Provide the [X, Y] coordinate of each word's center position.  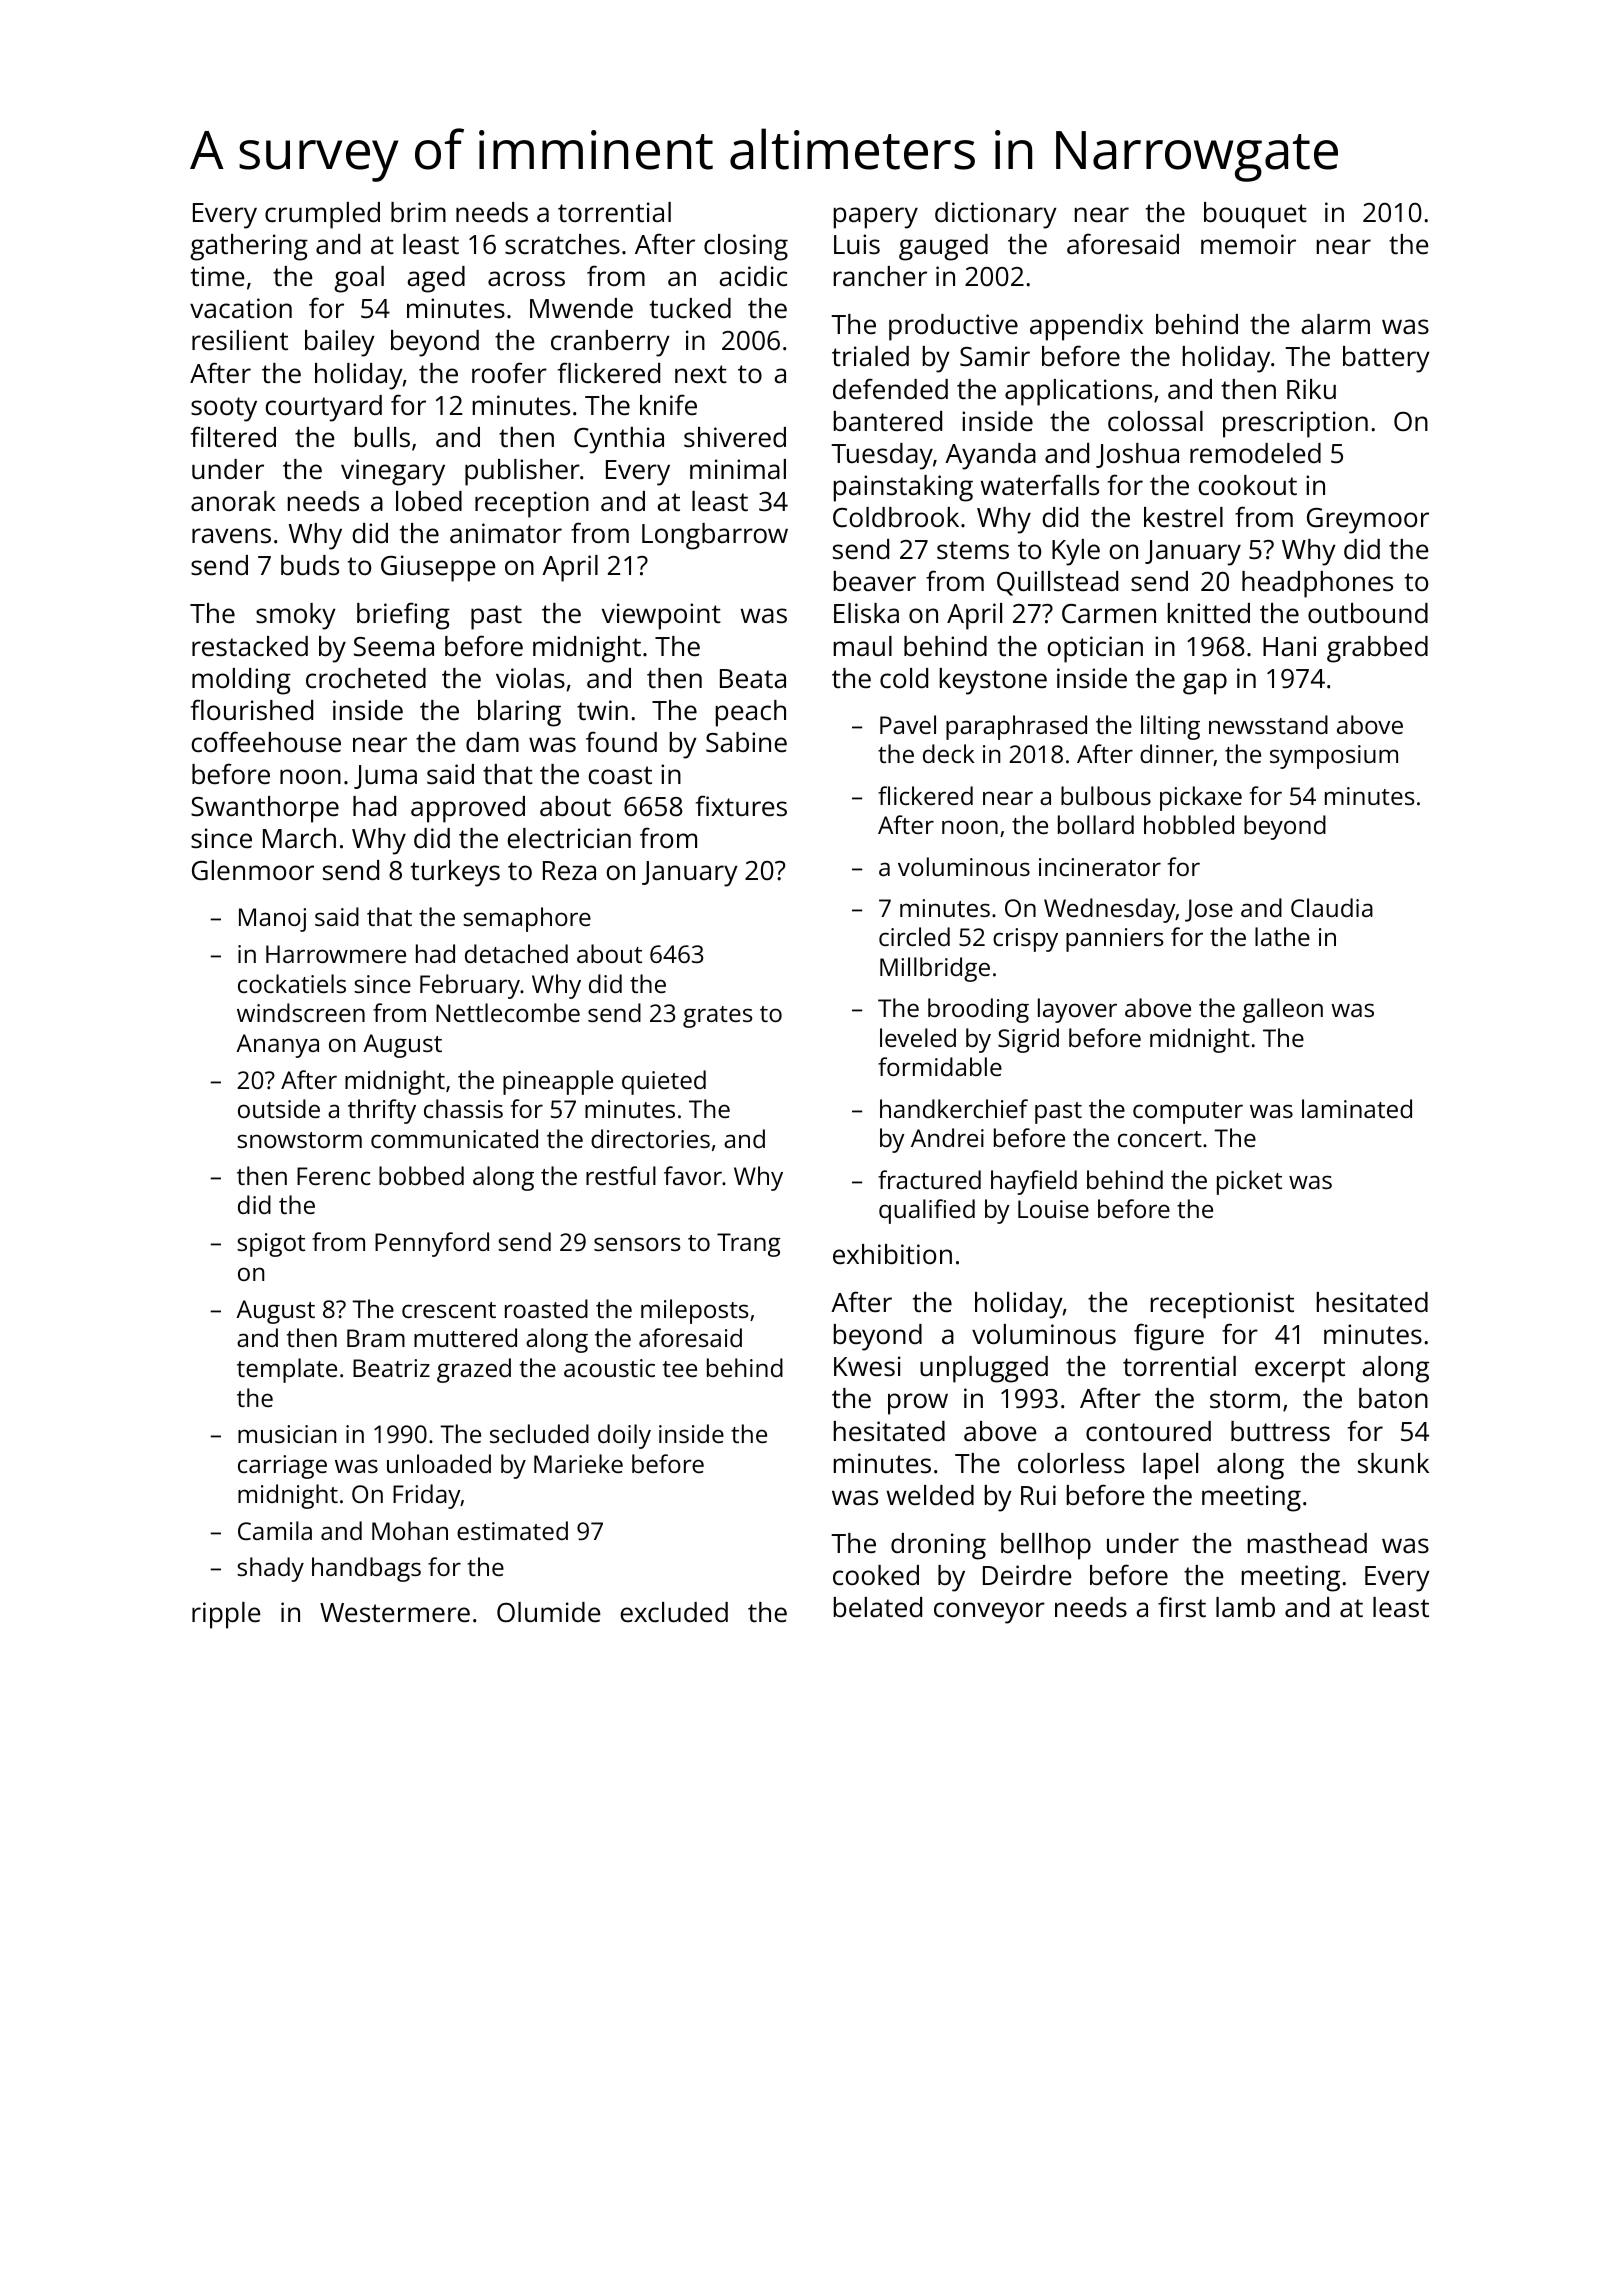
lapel [1170, 1466]
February [470, 986]
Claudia [1332, 907]
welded [930, 1495]
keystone [993, 681]
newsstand [1268, 724]
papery [876, 218]
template [287, 1370]
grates [718, 1017]
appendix [1086, 327]
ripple [226, 1615]
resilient [240, 340]
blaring [519, 713]
